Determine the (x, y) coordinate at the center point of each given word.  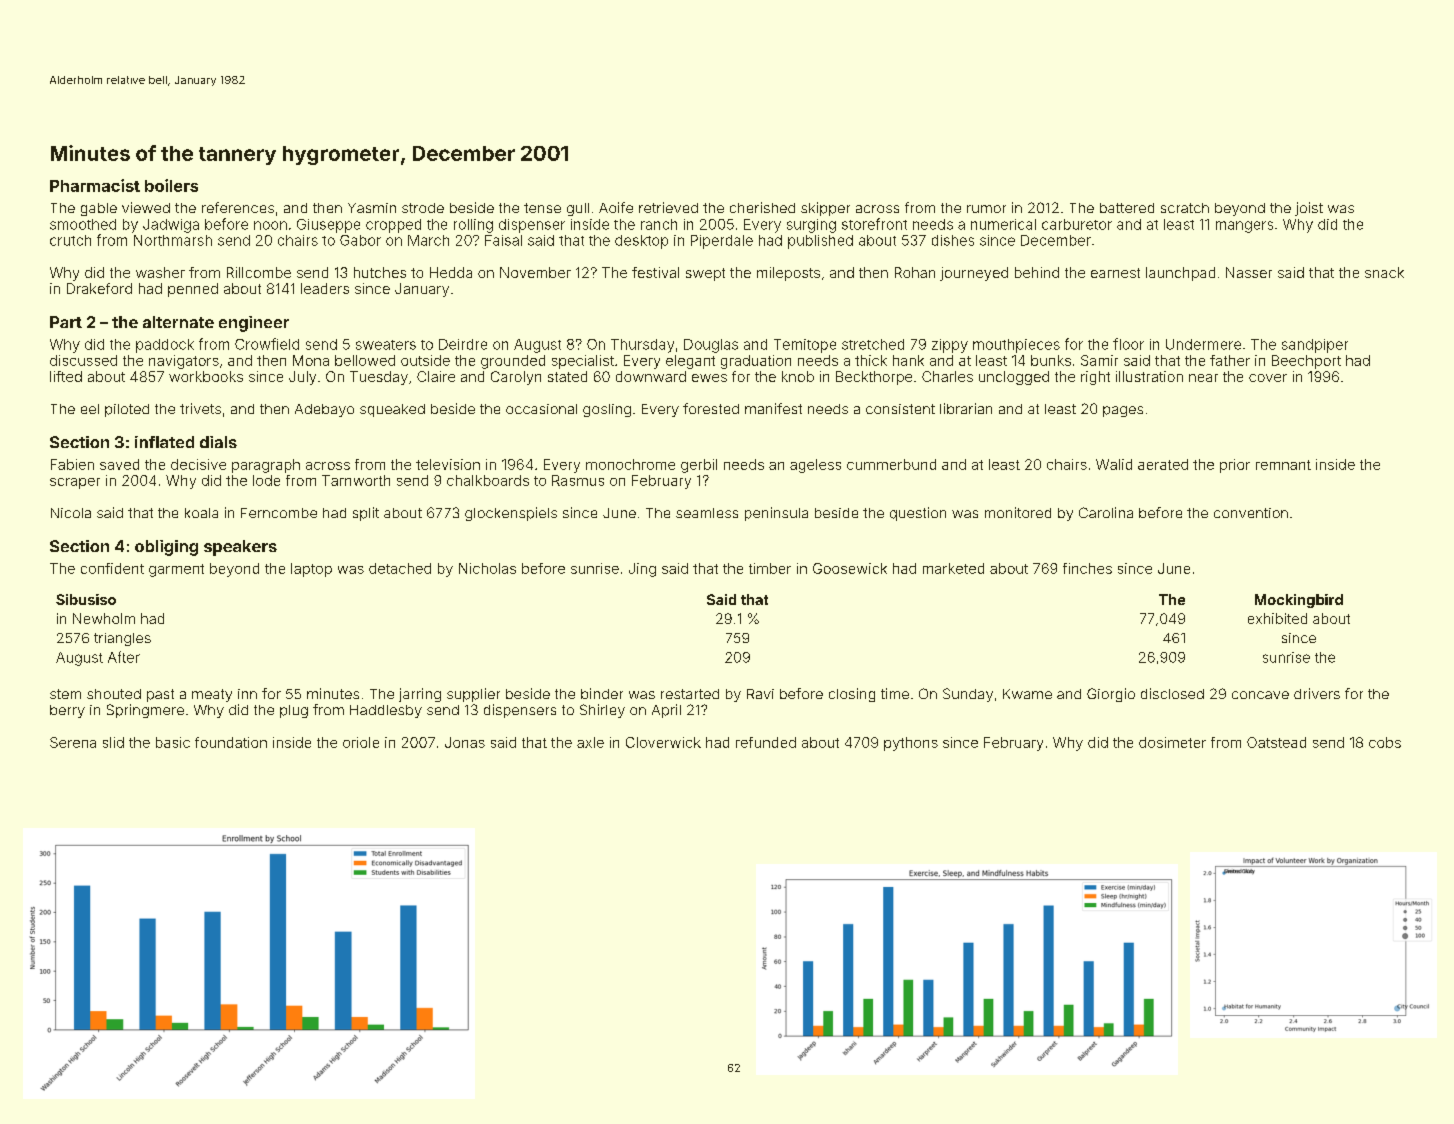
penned (193, 290)
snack (1384, 272)
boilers (171, 185)
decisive (198, 464)
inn (247, 694)
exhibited (1277, 618)
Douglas (711, 346)
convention (1251, 513)
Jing (642, 570)
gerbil (699, 466)
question (918, 514)
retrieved (668, 207)
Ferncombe (279, 513)
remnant (1283, 465)
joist (1309, 209)
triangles (122, 639)
